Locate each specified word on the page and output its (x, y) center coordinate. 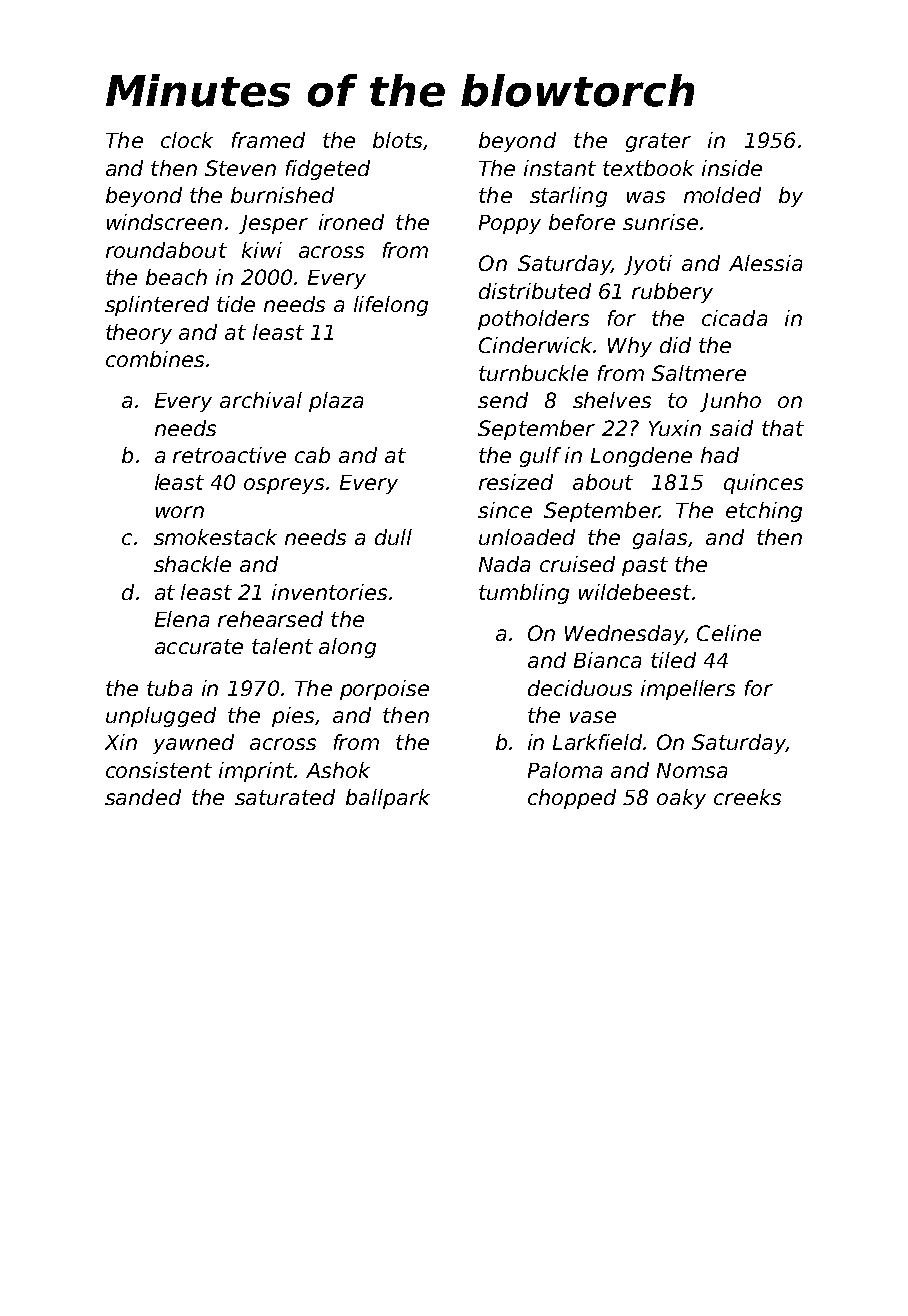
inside (732, 168)
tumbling (524, 594)
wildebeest (635, 592)
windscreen (164, 222)
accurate (199, 646)
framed (268, 140)
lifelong (391, 306)
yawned (193, 744)
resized (516, 482)
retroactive (229, 455)
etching (764, 512)
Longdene (641, 457)
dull (393, 537)
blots (397, 140)
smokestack (215, 537)
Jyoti (648, 265)
